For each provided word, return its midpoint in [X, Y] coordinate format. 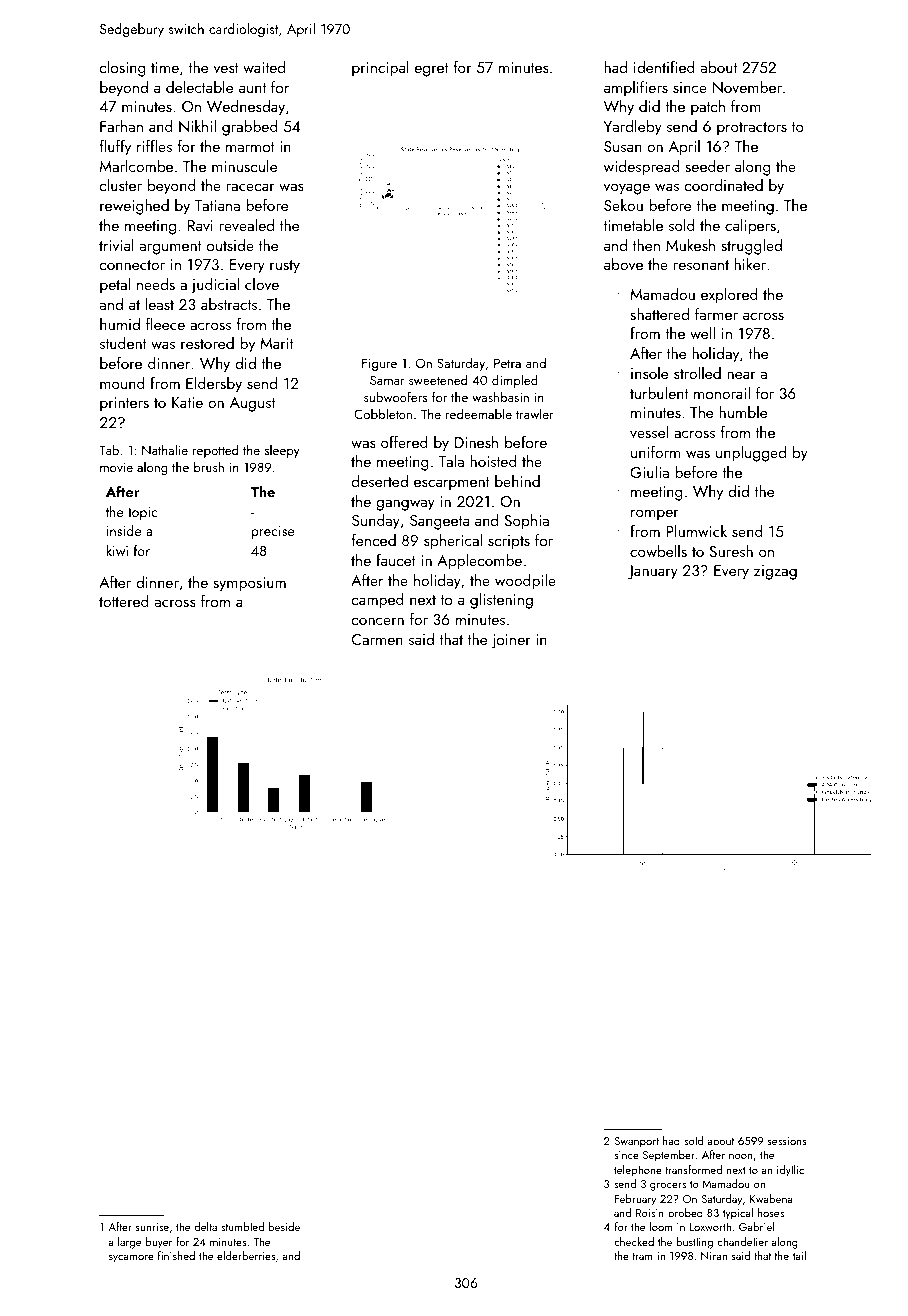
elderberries [246, 1255]
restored [207, 343]
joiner [511, 641]
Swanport [636, 1142]
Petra [507, 363]
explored [729, 296]
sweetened [438, 379]
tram [642, 1256]
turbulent [659, 393]
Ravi [200, 225]
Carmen [377, 639]
